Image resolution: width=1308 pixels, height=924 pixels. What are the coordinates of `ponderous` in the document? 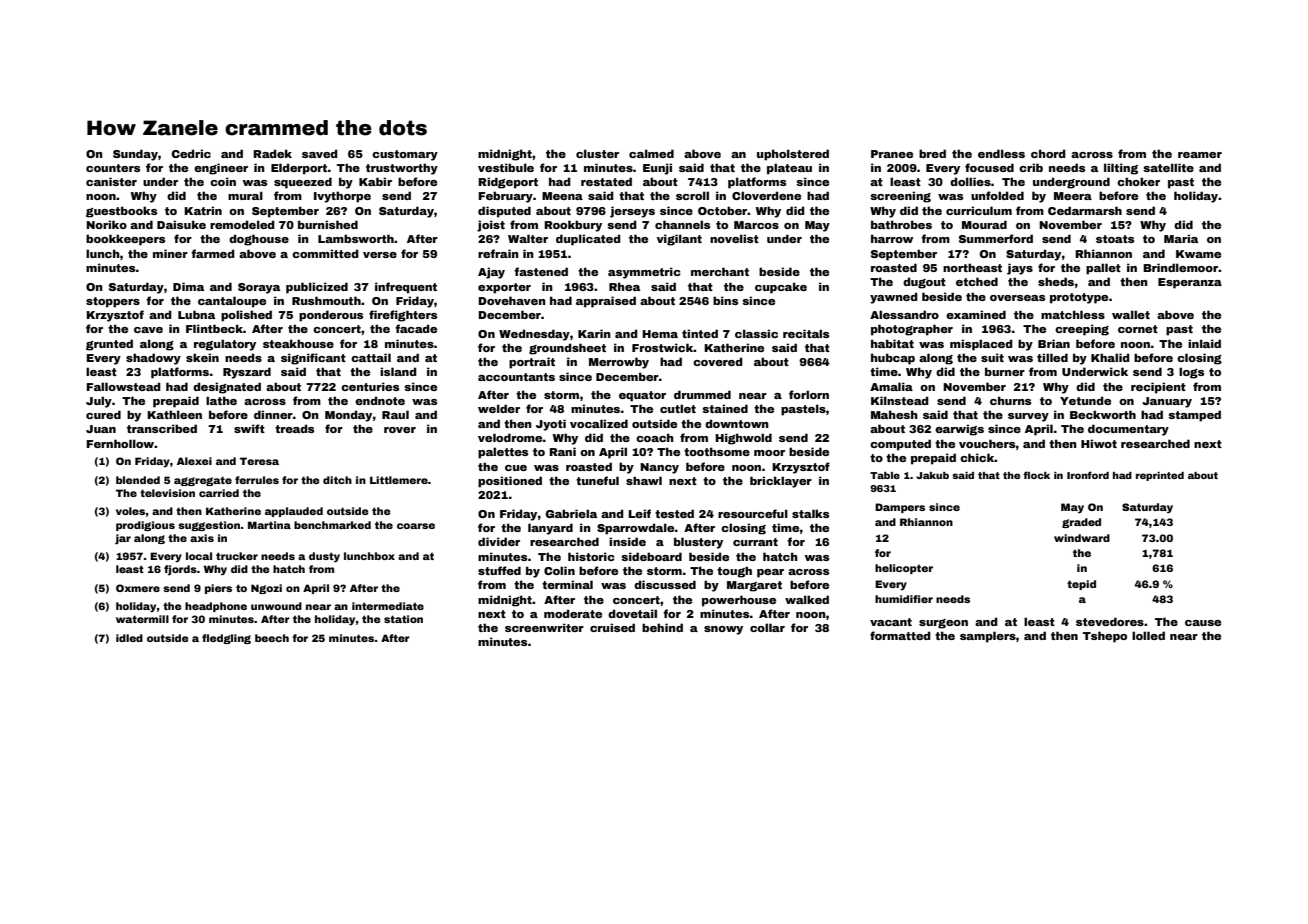 It's located at (331, 316).
